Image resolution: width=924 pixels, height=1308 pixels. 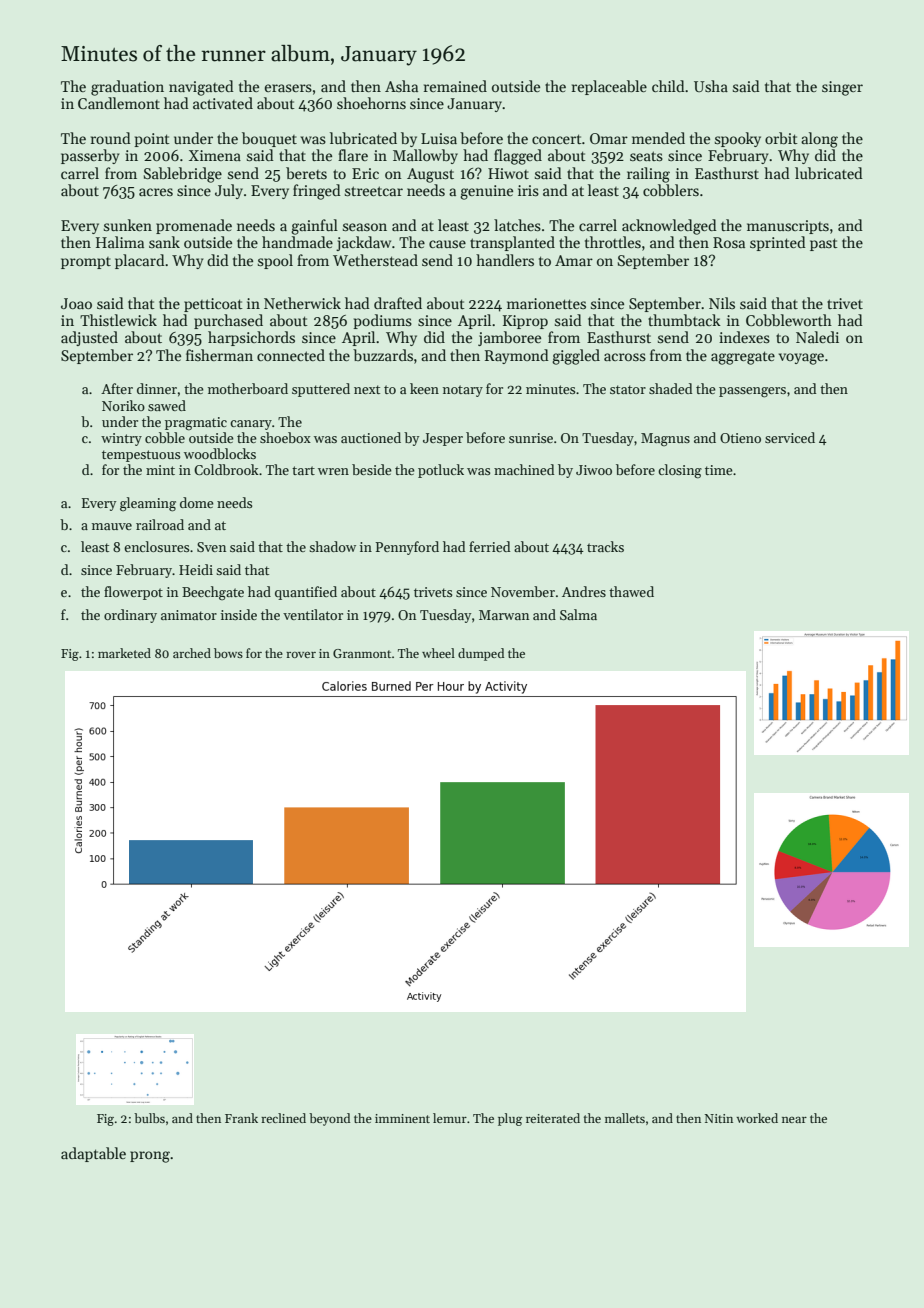 What do you see at coordinates (443, 439) in the page?
I see `Jesper` at bounding box center [443, 439].
